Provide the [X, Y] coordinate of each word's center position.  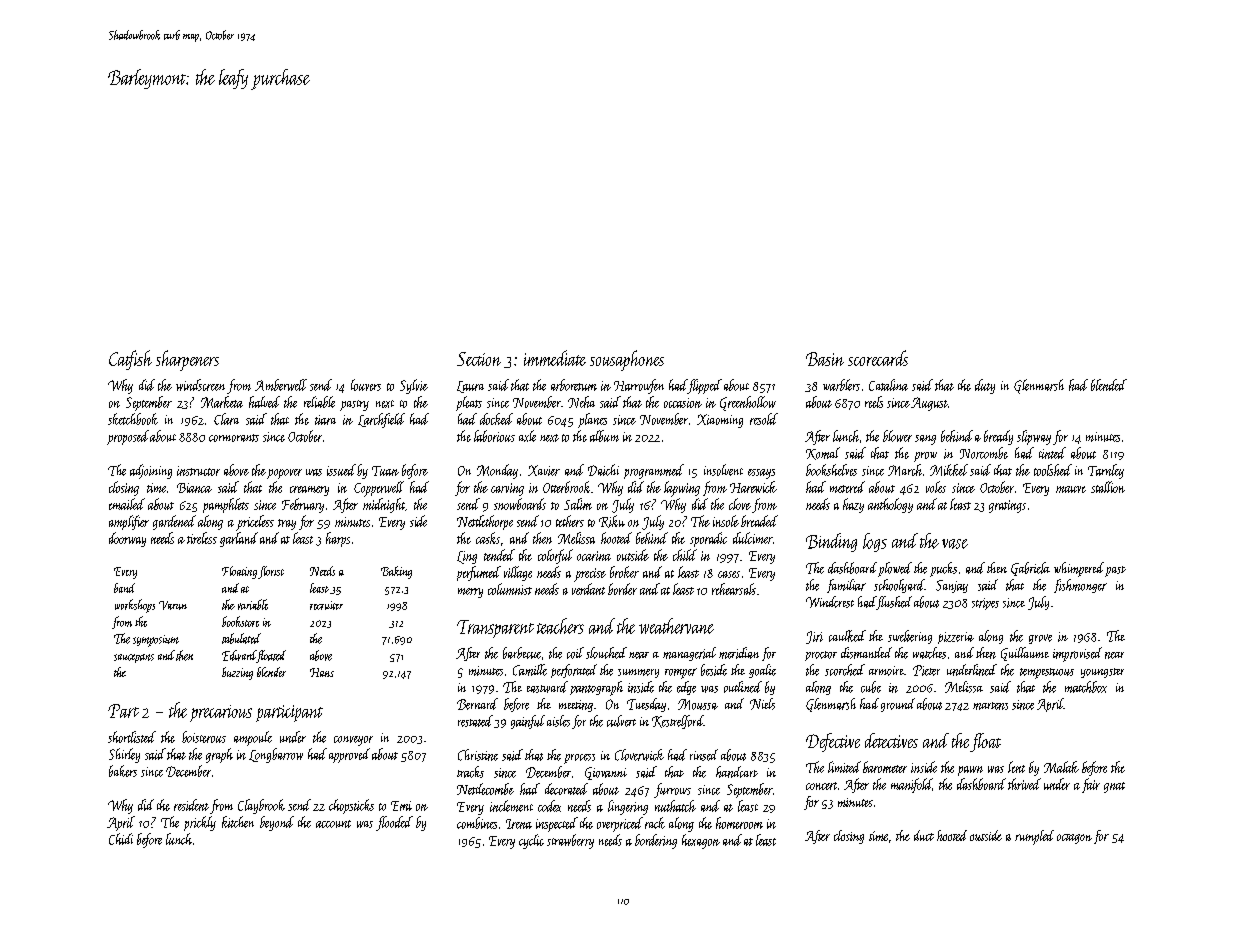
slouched [606, 653]
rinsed [704, 755]
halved [264, 402]
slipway [1034, 437]
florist [271, 572]
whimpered [1079, 569]
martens [990, 706]
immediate [555, 358]
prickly [200, 823]
